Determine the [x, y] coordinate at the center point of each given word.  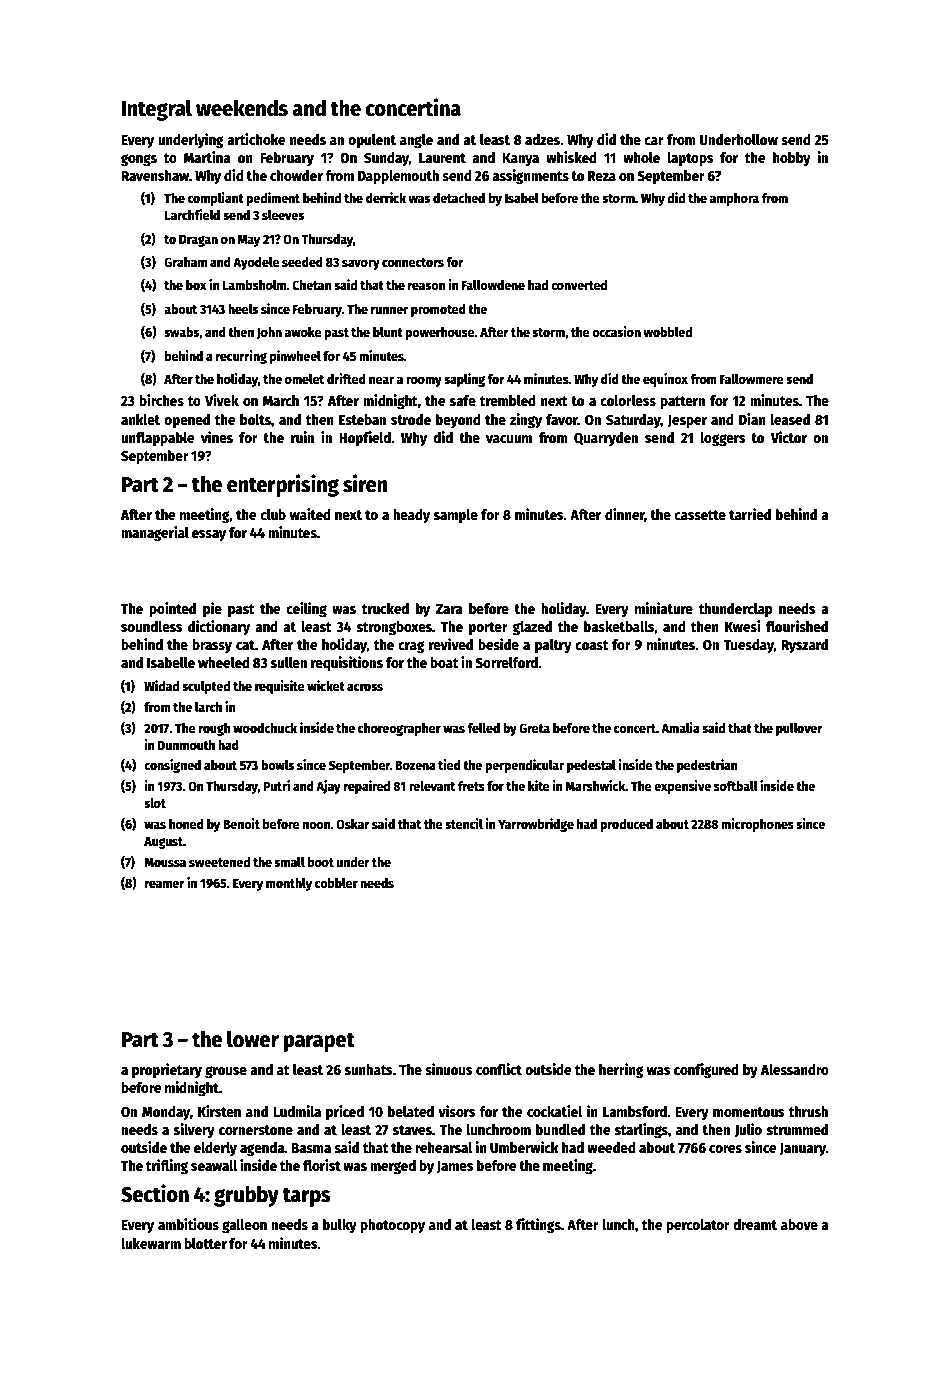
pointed [172, 609]
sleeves [283, 215]
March [281, 400]
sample [456, 516]
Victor [789, 437]
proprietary [167, 1070]
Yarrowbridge [536, 825]
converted [579, 285]
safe [463, 400]
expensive [682, 787]
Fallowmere [752, 379]
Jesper [687, 421]
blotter [205, 1243]
